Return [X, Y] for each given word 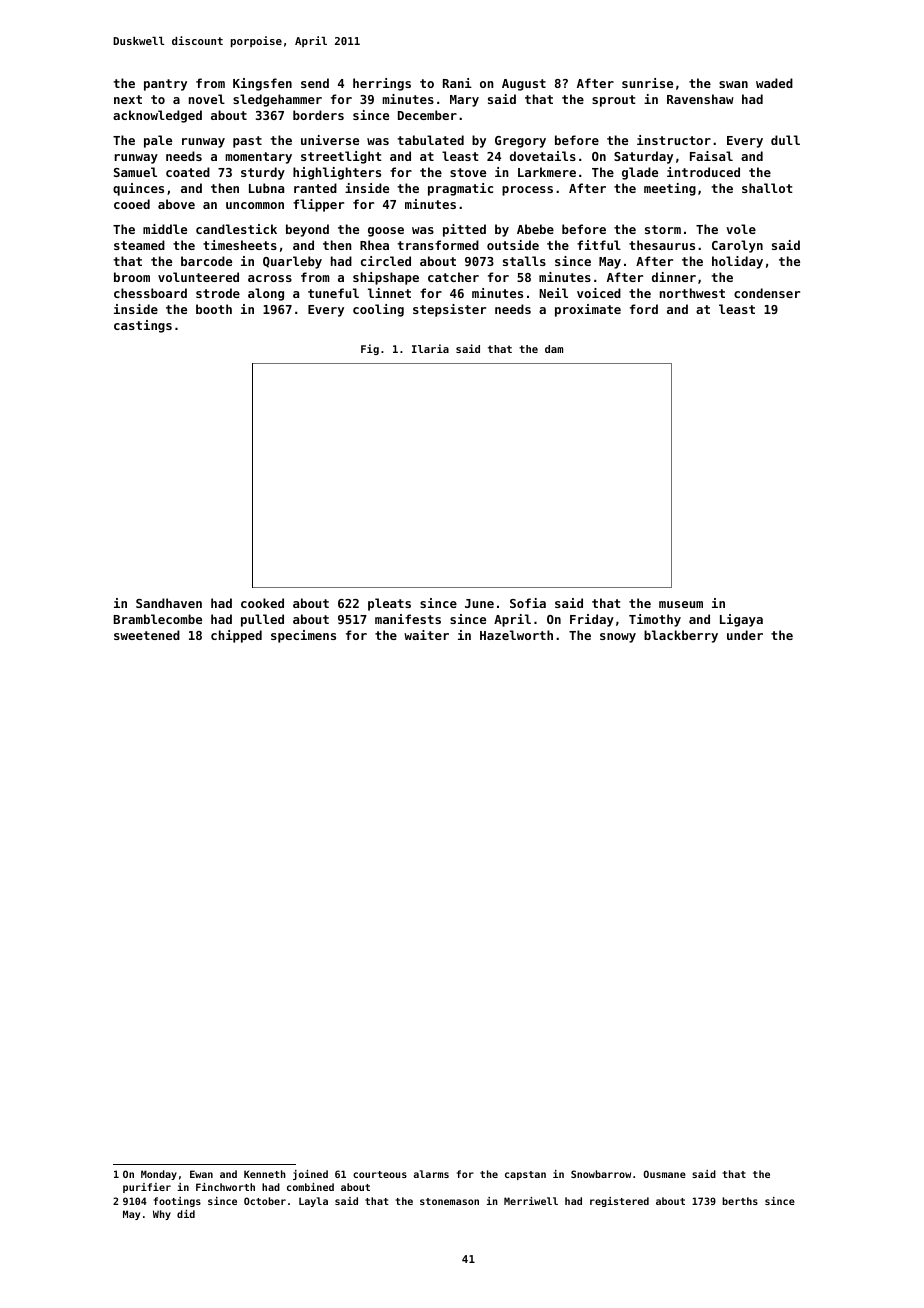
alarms [431, 1174]
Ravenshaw [700, 99]
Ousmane [664, 1174]
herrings [382, 84]
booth [214, 309]
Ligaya [741, 620]
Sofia [528, 603]
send [315, 83]
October [265, 1201]
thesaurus [662, 245]
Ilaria [430, 348]
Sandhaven [169, 603]
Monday [159, 1175]
